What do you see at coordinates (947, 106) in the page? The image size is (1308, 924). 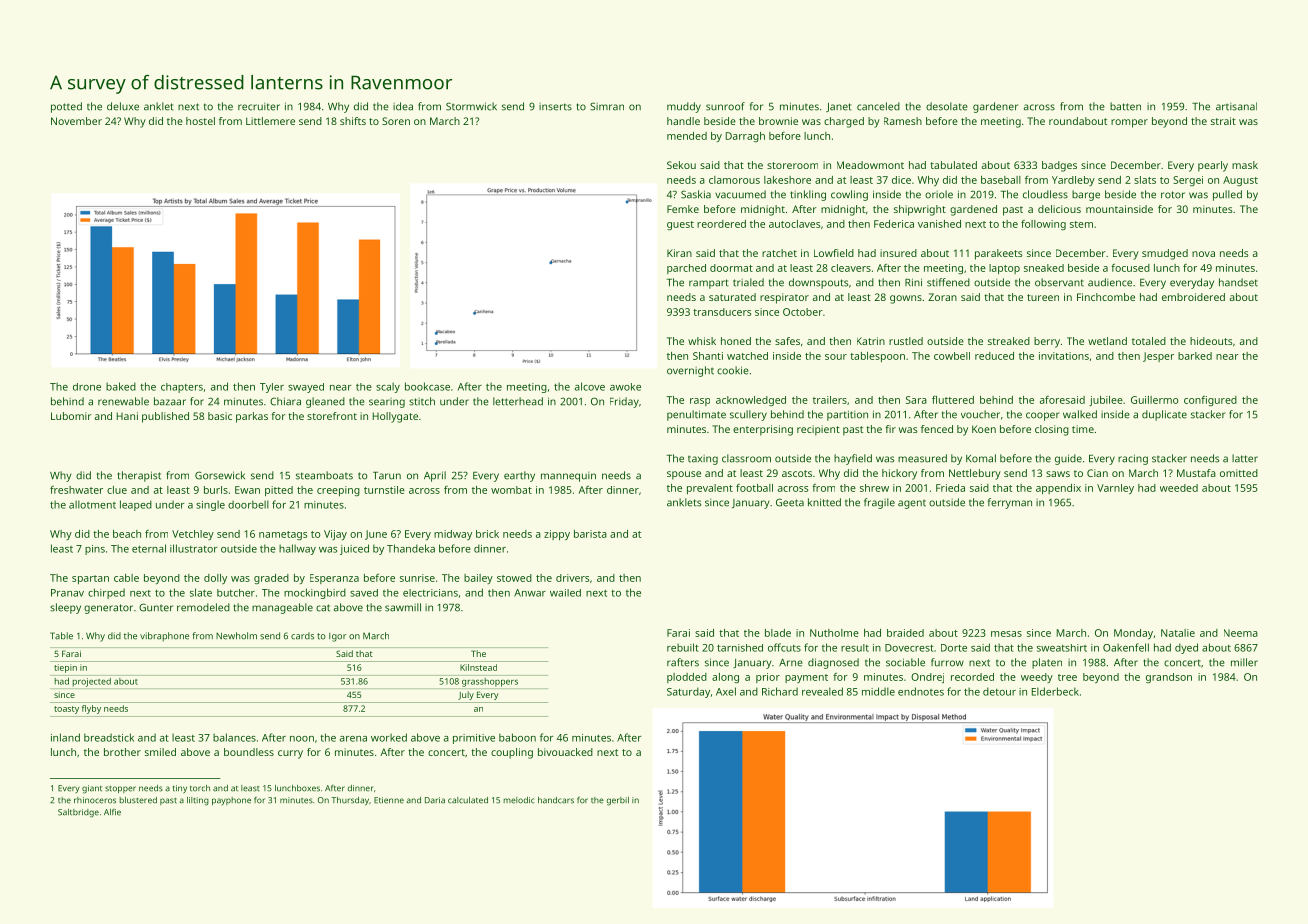 I see `desolate` at bounding box center [947, 106].
